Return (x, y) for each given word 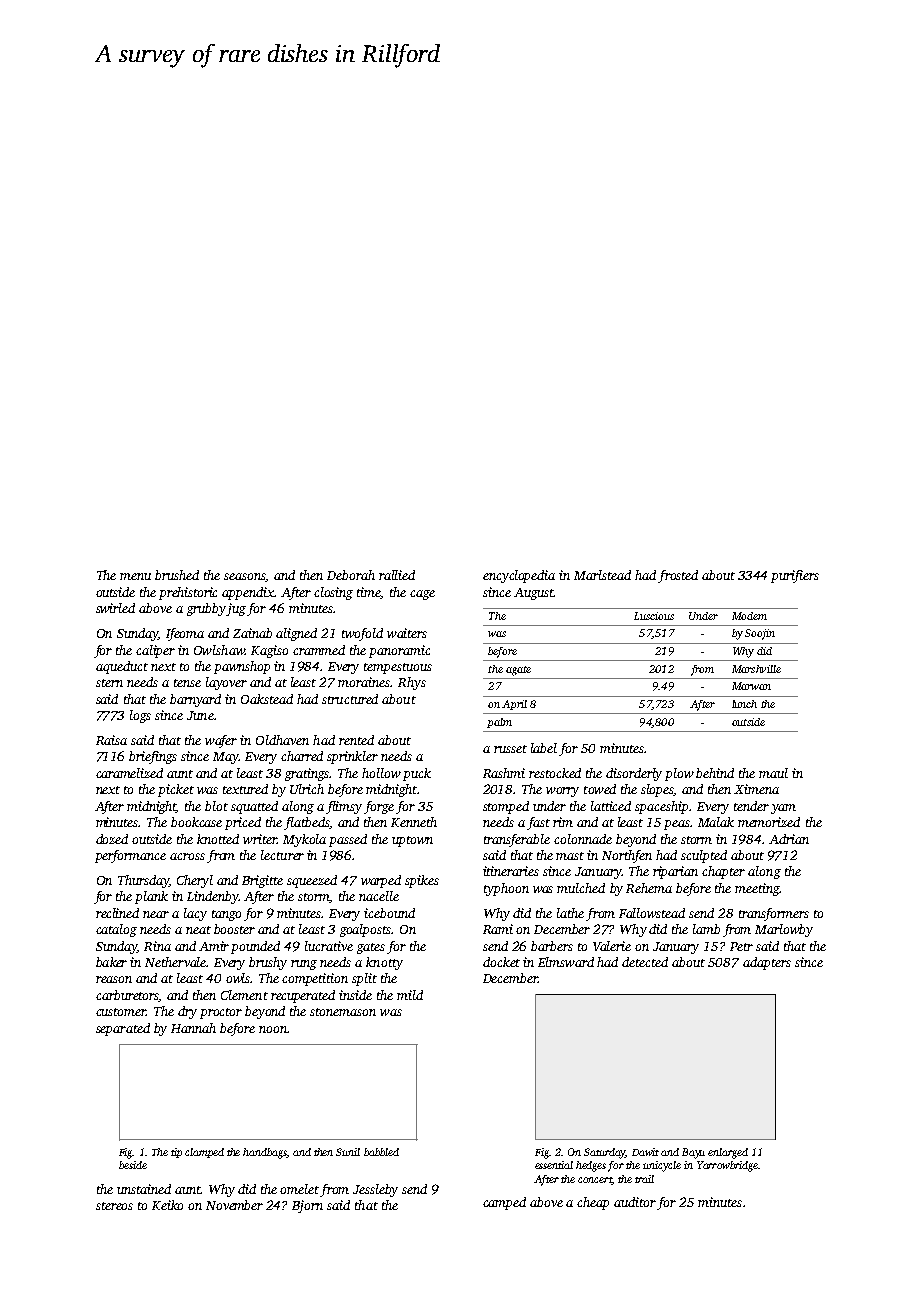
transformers (774, 914)
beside (133, 1165)
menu (135, 576)
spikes (422, 881)
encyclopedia (519, 576)
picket (176, 790)
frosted (678, 576)
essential (554, 1165)
